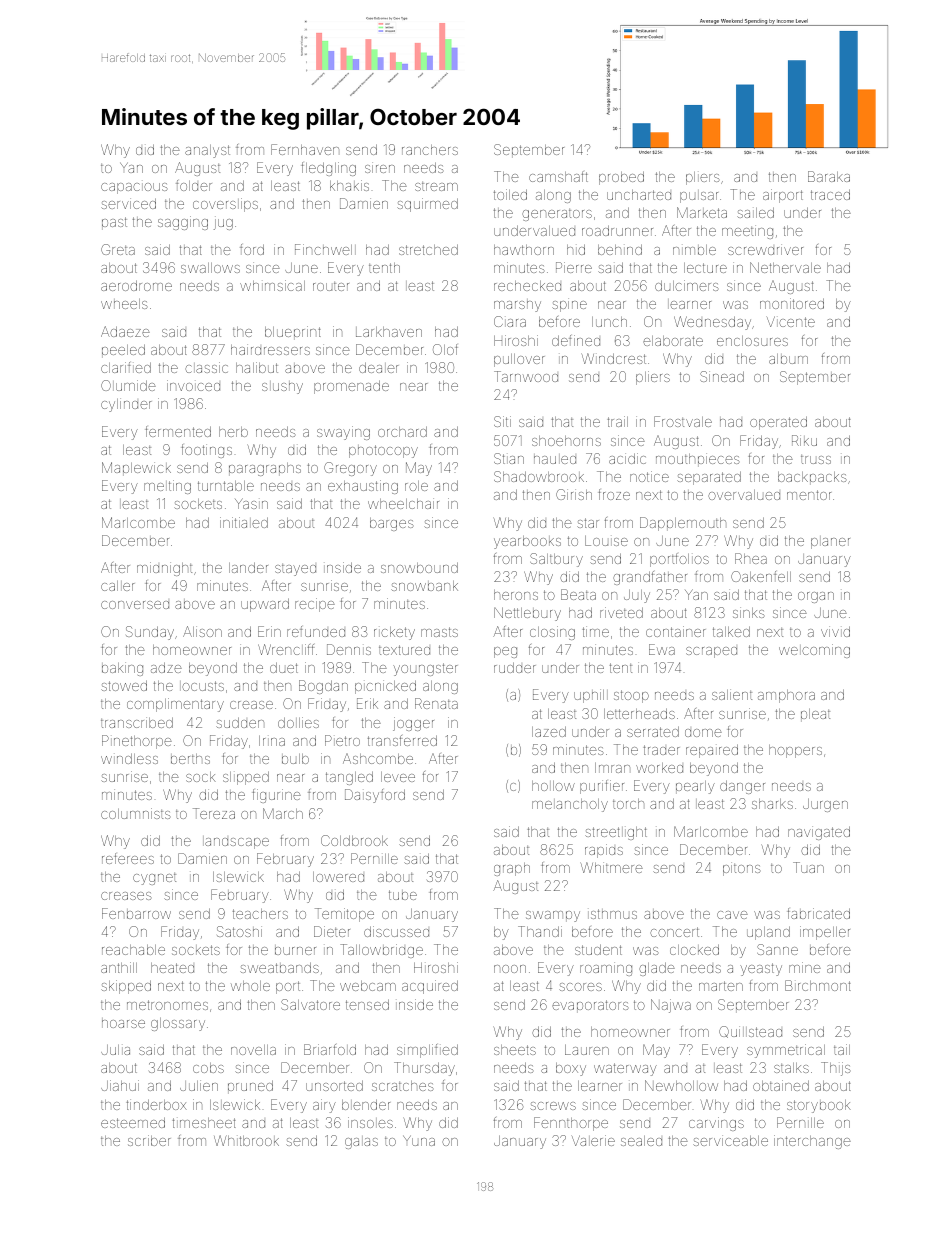  Describe the element at coordinates (272, 741) in the image. I see `Irina` at that location.
